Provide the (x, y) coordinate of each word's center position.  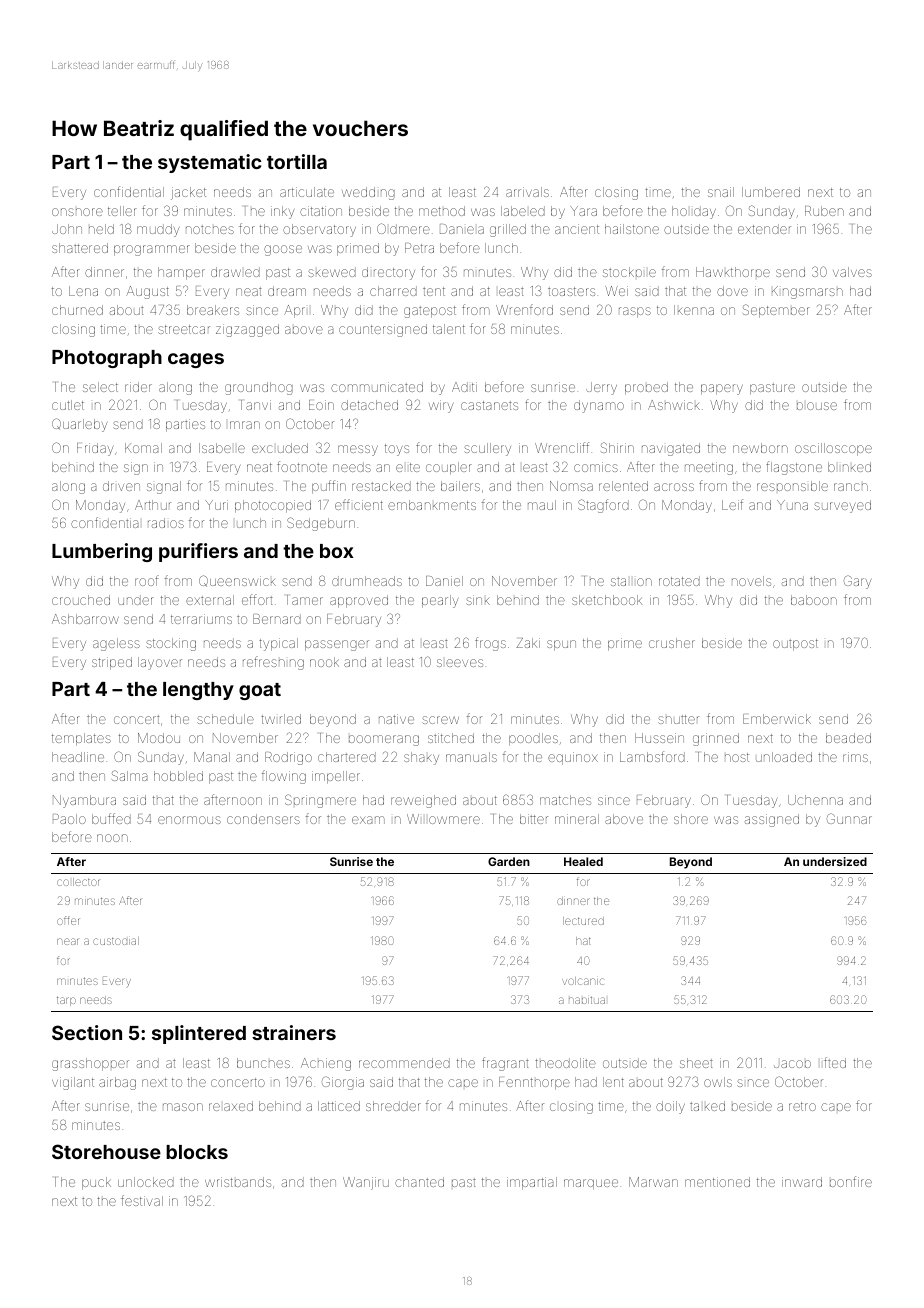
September (776, 311)
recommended (404, 1063)
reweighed (423, 801)
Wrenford (524, 309)
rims (855, 757)
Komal (143, 448)
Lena (83, 291)
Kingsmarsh (807, 292)
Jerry (601, 388)
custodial (116, 941)
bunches (263, 1063)
